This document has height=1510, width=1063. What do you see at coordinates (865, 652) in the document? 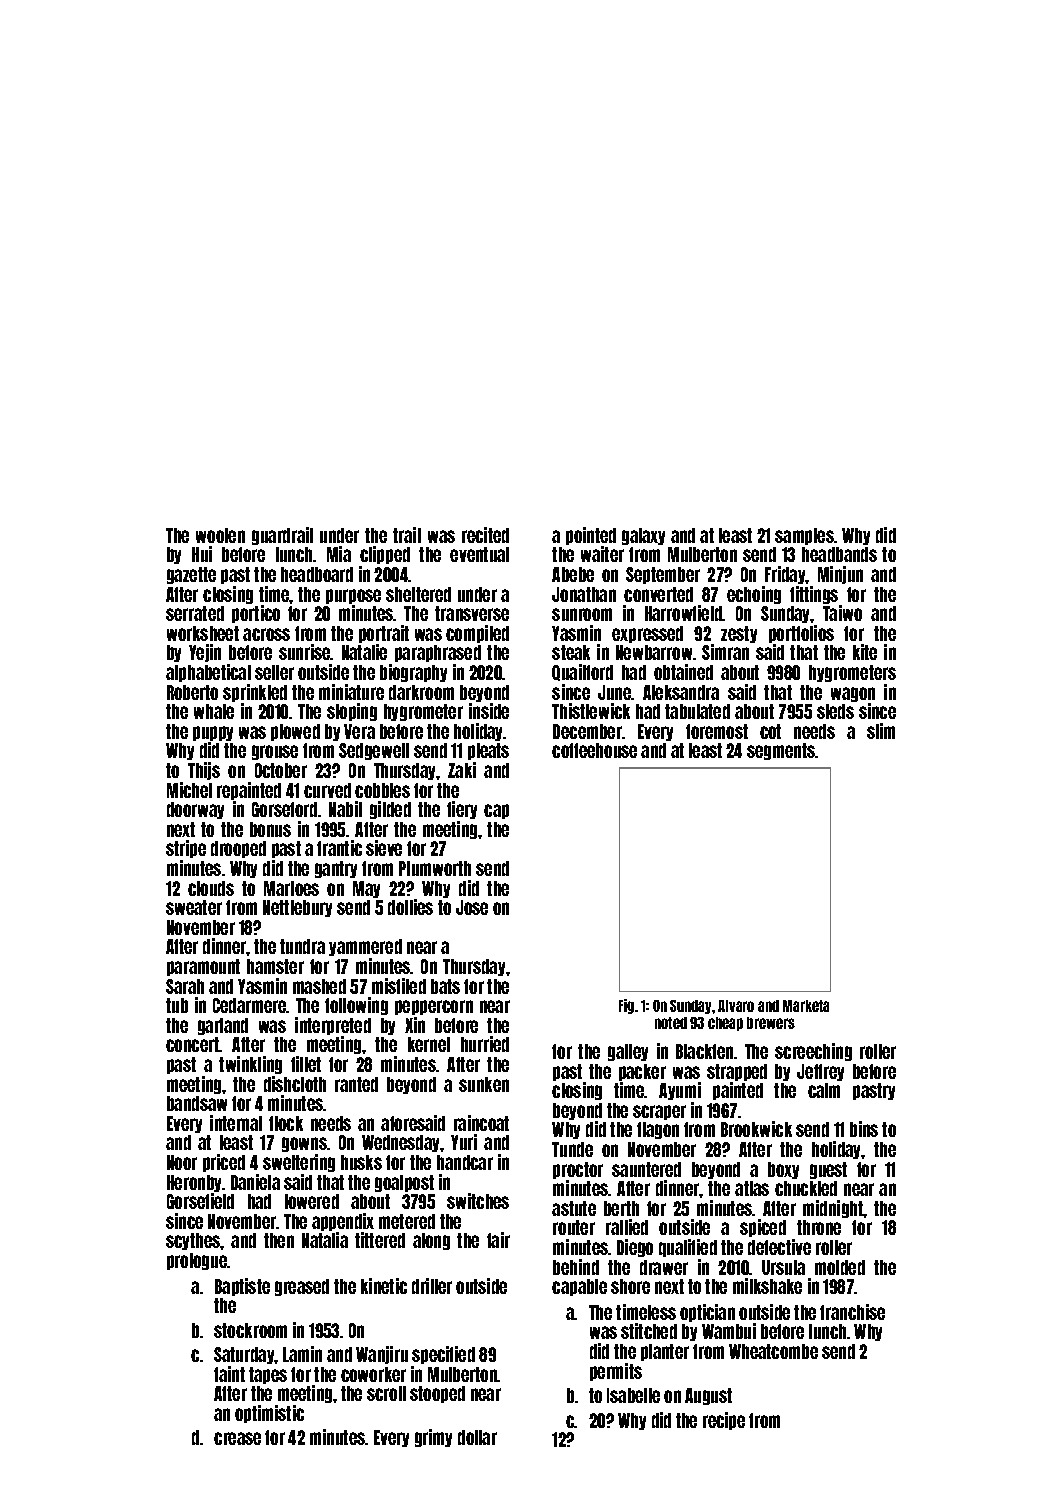
I see `kite` at bounding box center [865, 652].
